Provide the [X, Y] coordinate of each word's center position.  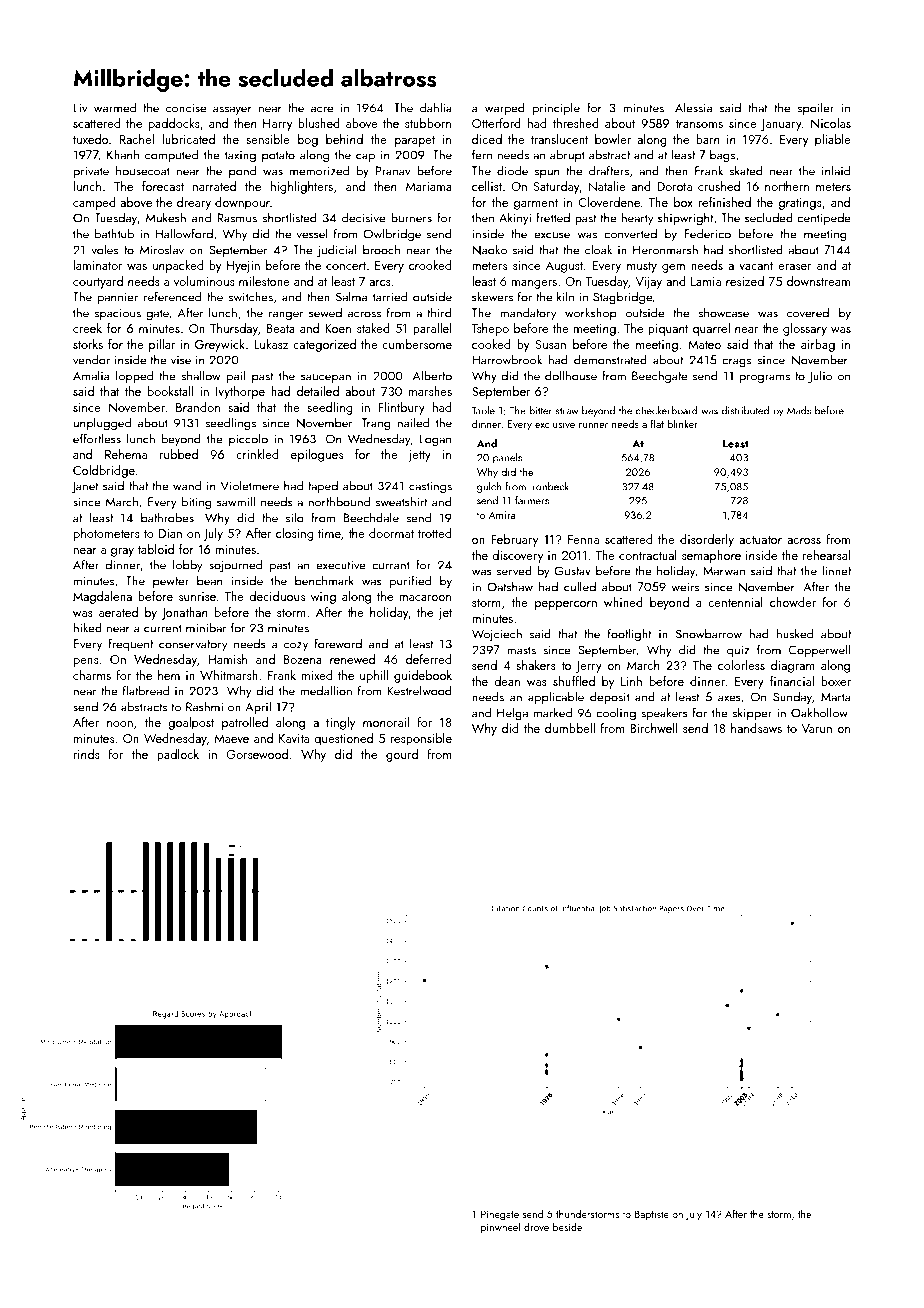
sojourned [235, 566]
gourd [402, 755]
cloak [598, 249]
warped [505, 108]
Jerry [589, 667]
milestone [264, 281]
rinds [86, 754]
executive [341, 565]
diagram [793, 666]
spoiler [816, 108]
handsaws [756, 728]
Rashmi [204, 706]
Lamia [706, 281]
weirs [685, 587]
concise [186, 108]
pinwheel [500, 1227]
